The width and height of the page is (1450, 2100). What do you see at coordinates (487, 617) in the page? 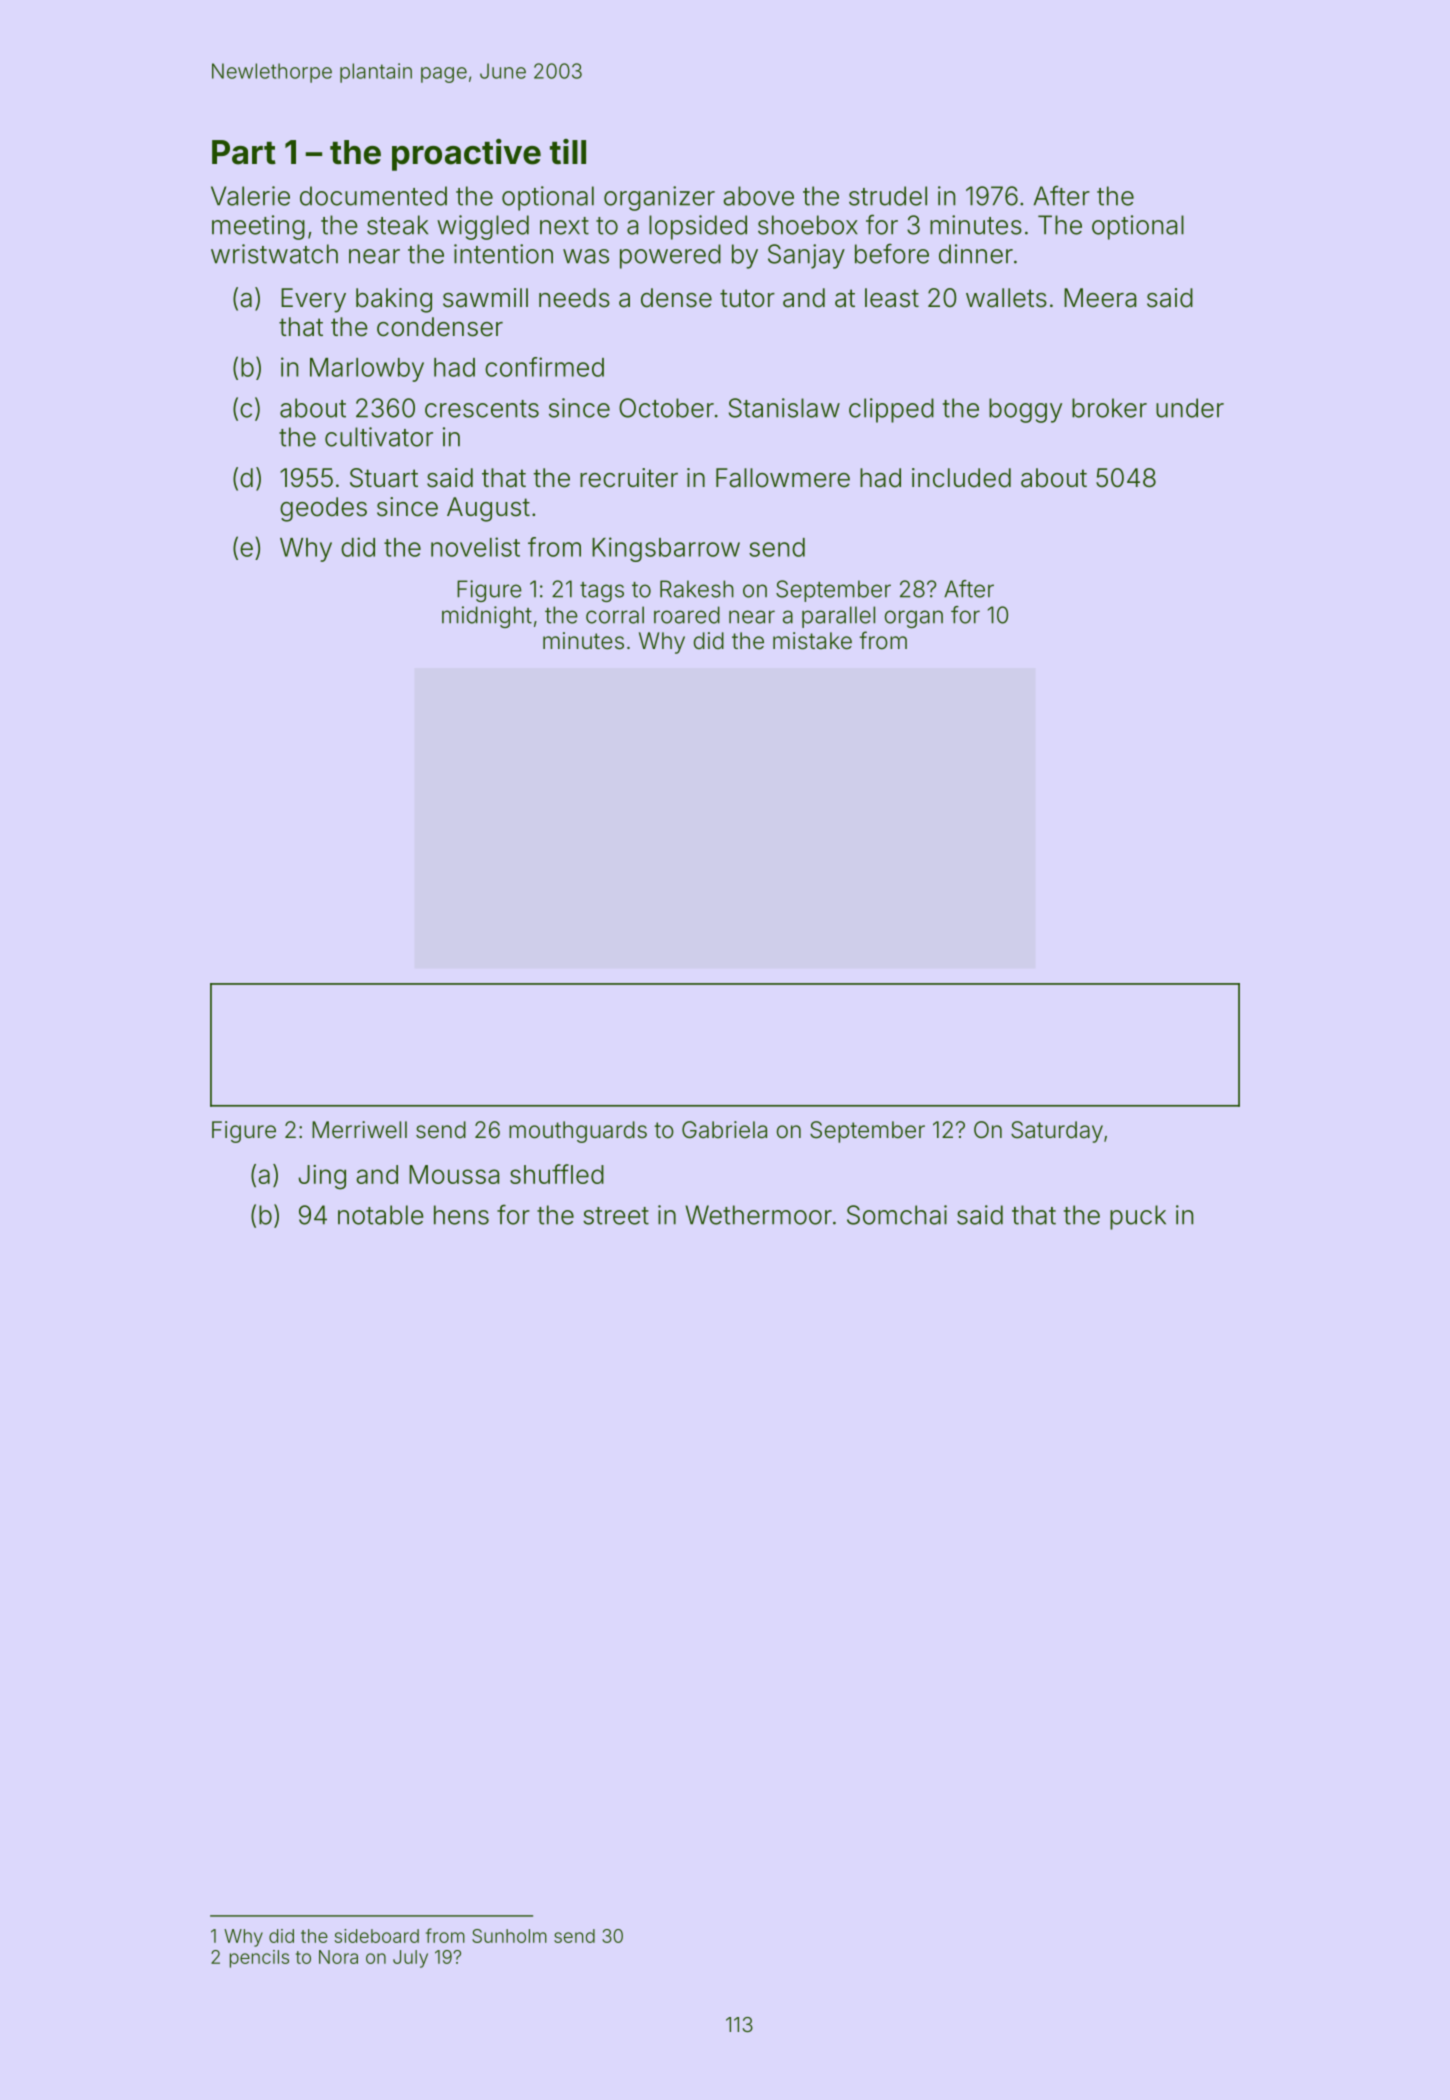
I see `midnight` at bounding box center [487, 617].
